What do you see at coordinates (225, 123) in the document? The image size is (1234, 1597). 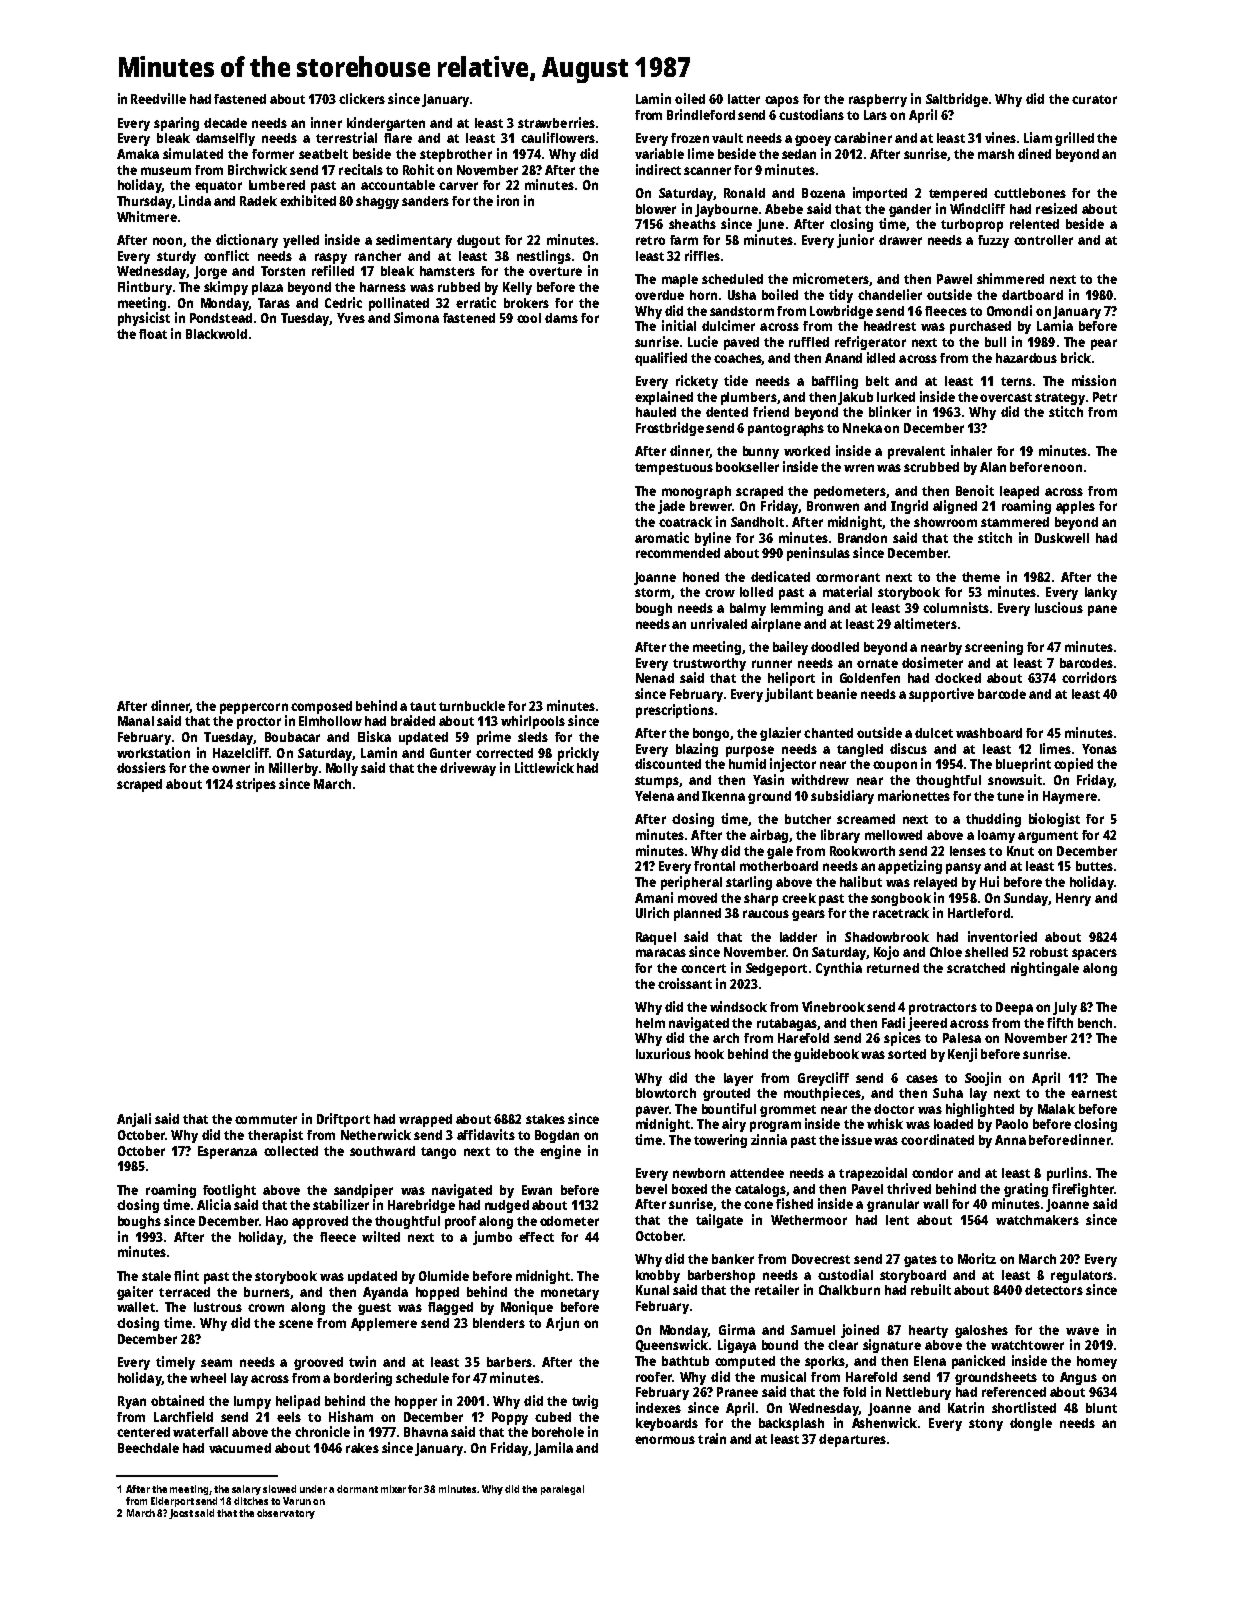 I see `decade` at bounding box center [225, 123].
